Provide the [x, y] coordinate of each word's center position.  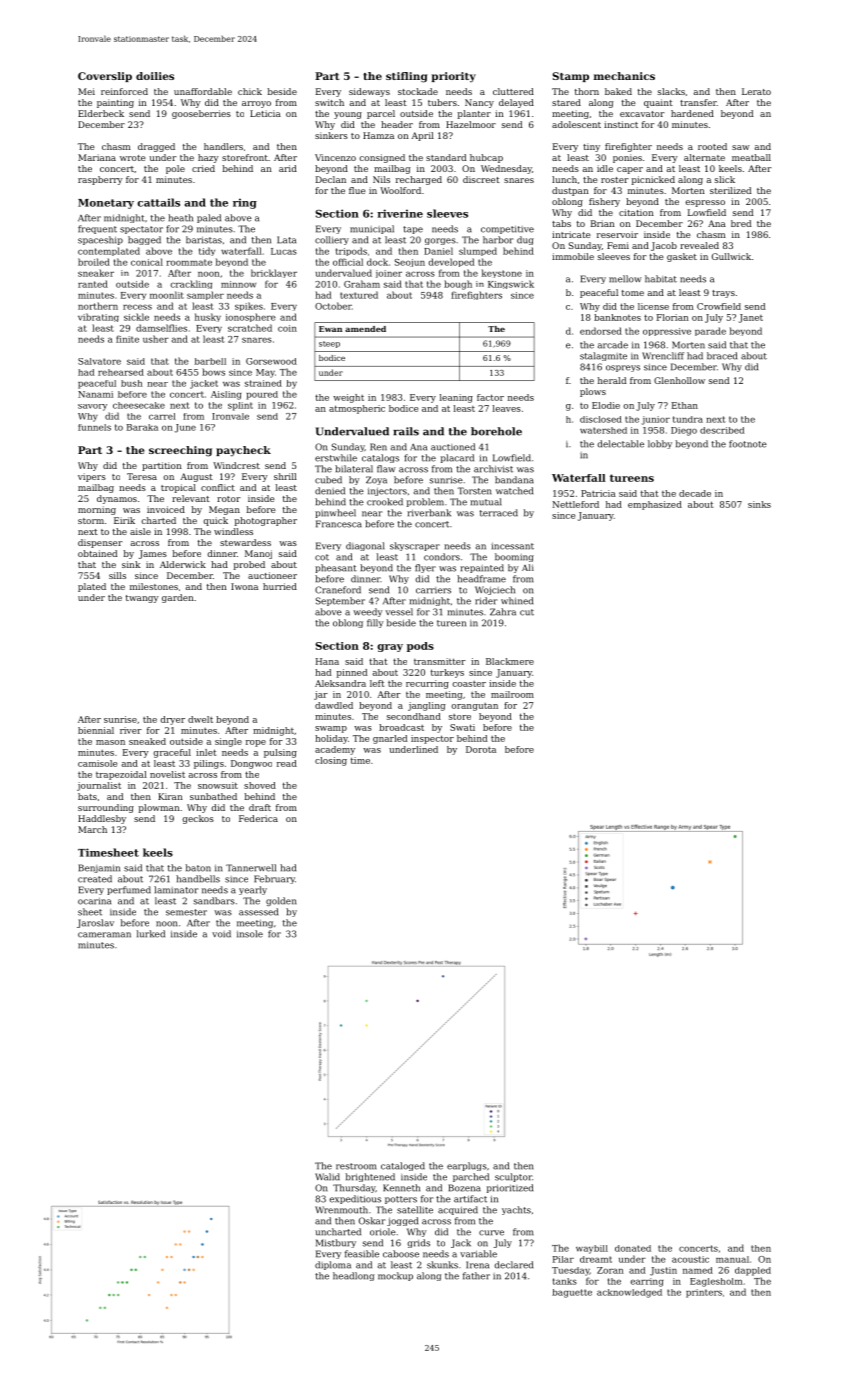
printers [704, 1293]
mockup [395, 1276]
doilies [155, 76]
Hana [327, 661]
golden [281, 901]
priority [454, 77]
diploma [333, 1265]
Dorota [481, 749]
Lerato [756, 91]
